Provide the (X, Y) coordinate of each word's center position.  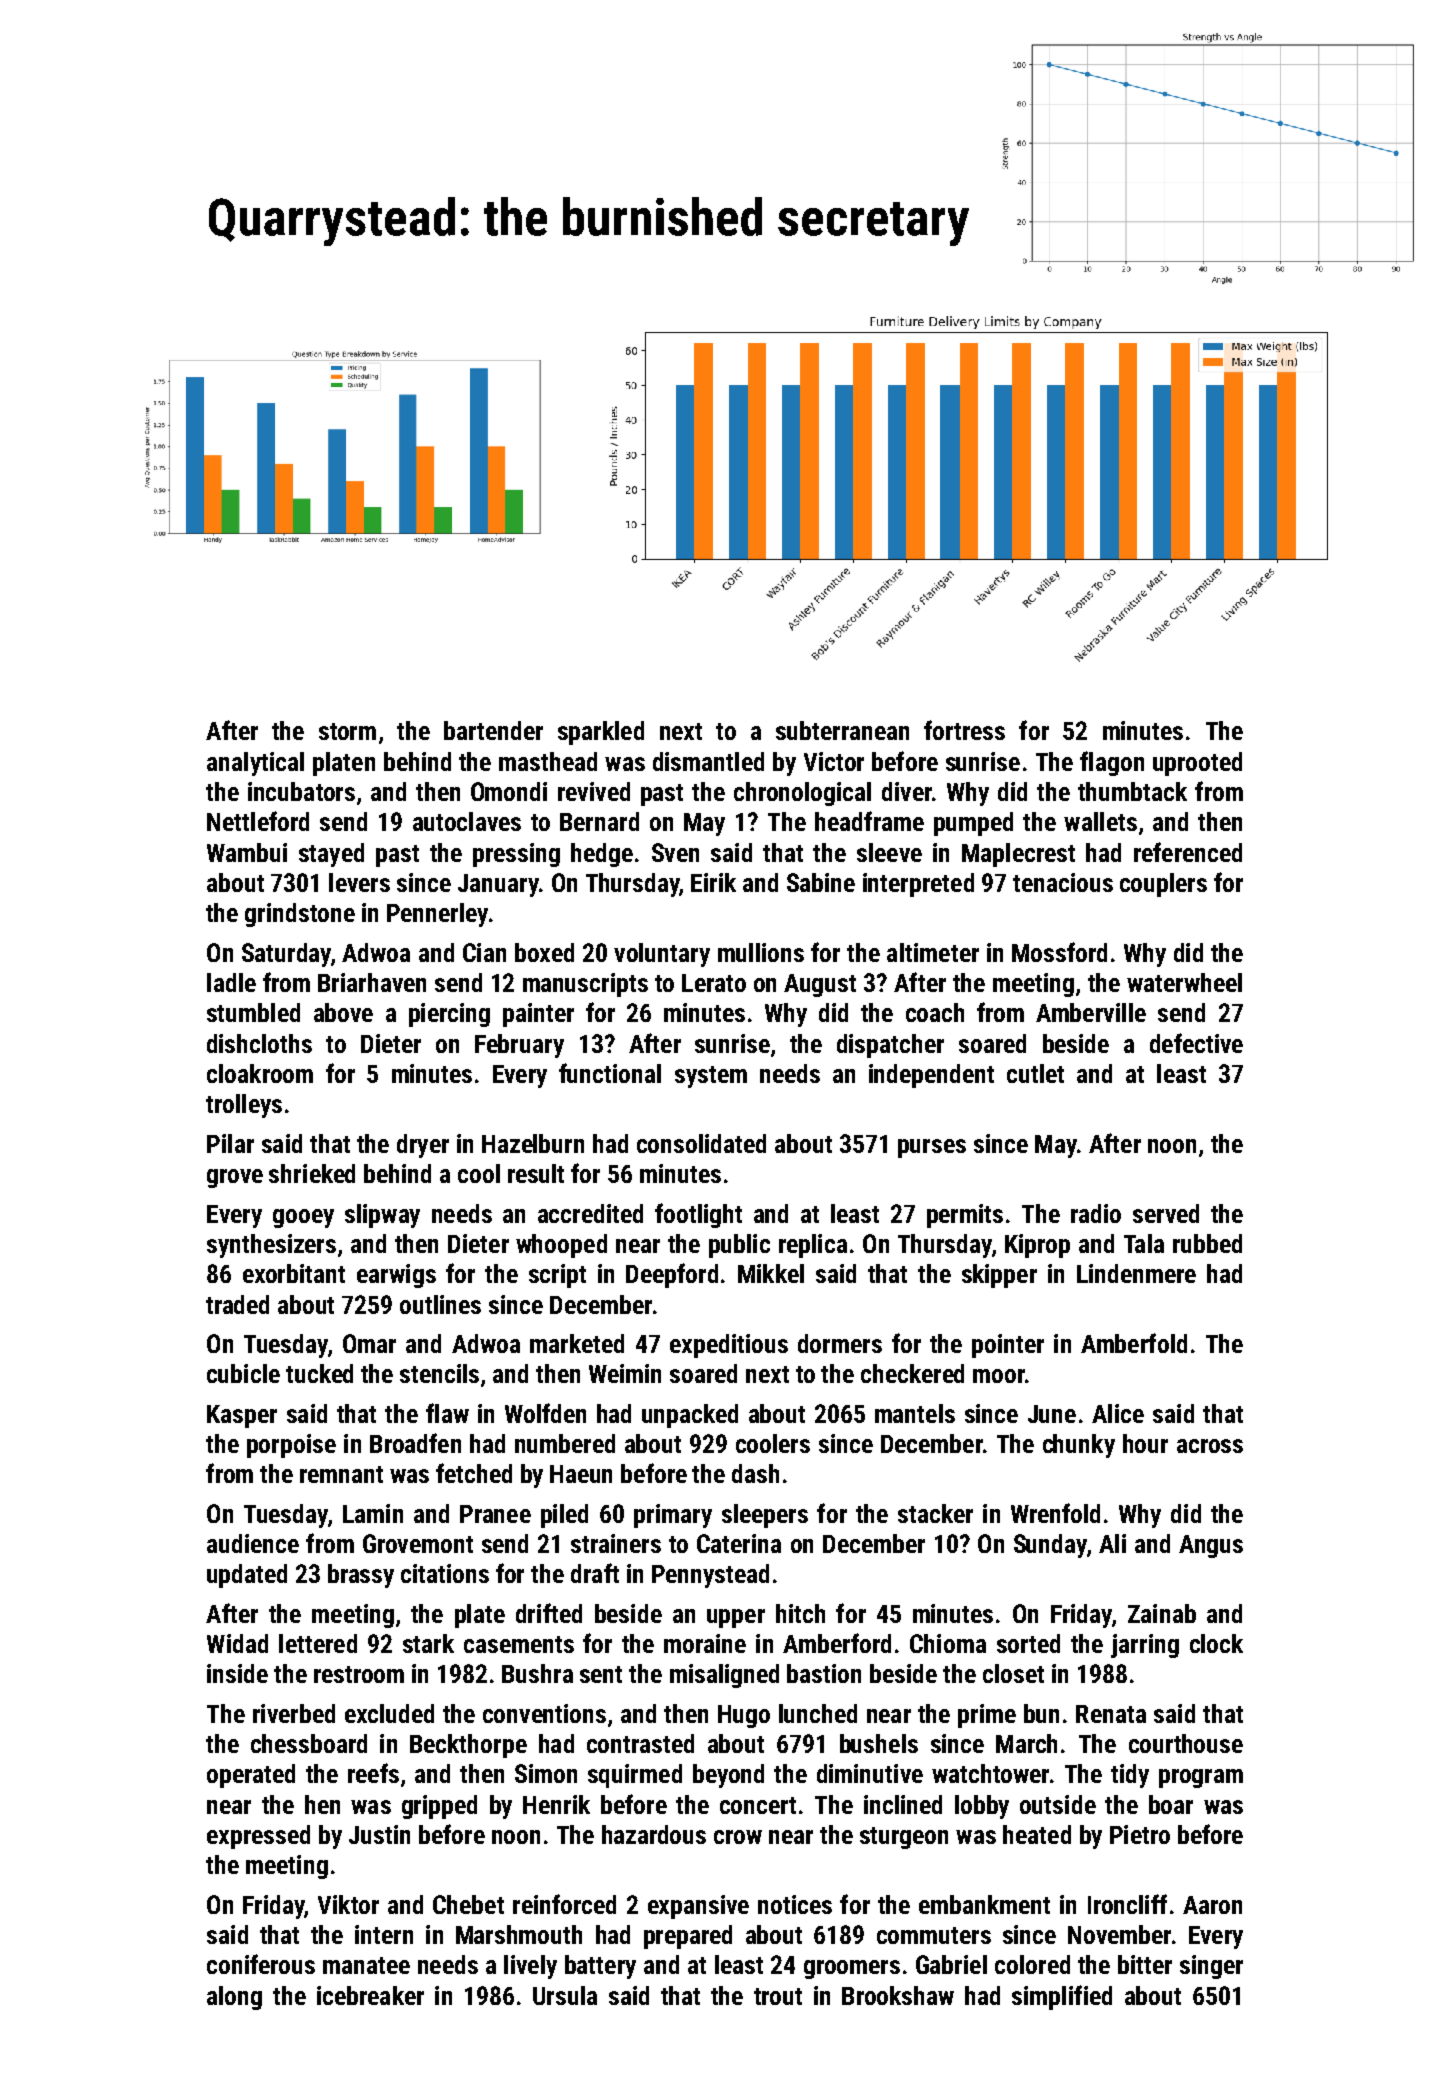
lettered (318, 1643)
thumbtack (1132, 791)
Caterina (739, 1543)
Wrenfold (1055, 1513)
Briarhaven (372, 982)
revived (594, 791)
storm (347, 731)
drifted (549, 1613)
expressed (258, 1837)
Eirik (713, 882)
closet (1013, 1673)
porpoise (291, 1446)
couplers (1163, 885)
